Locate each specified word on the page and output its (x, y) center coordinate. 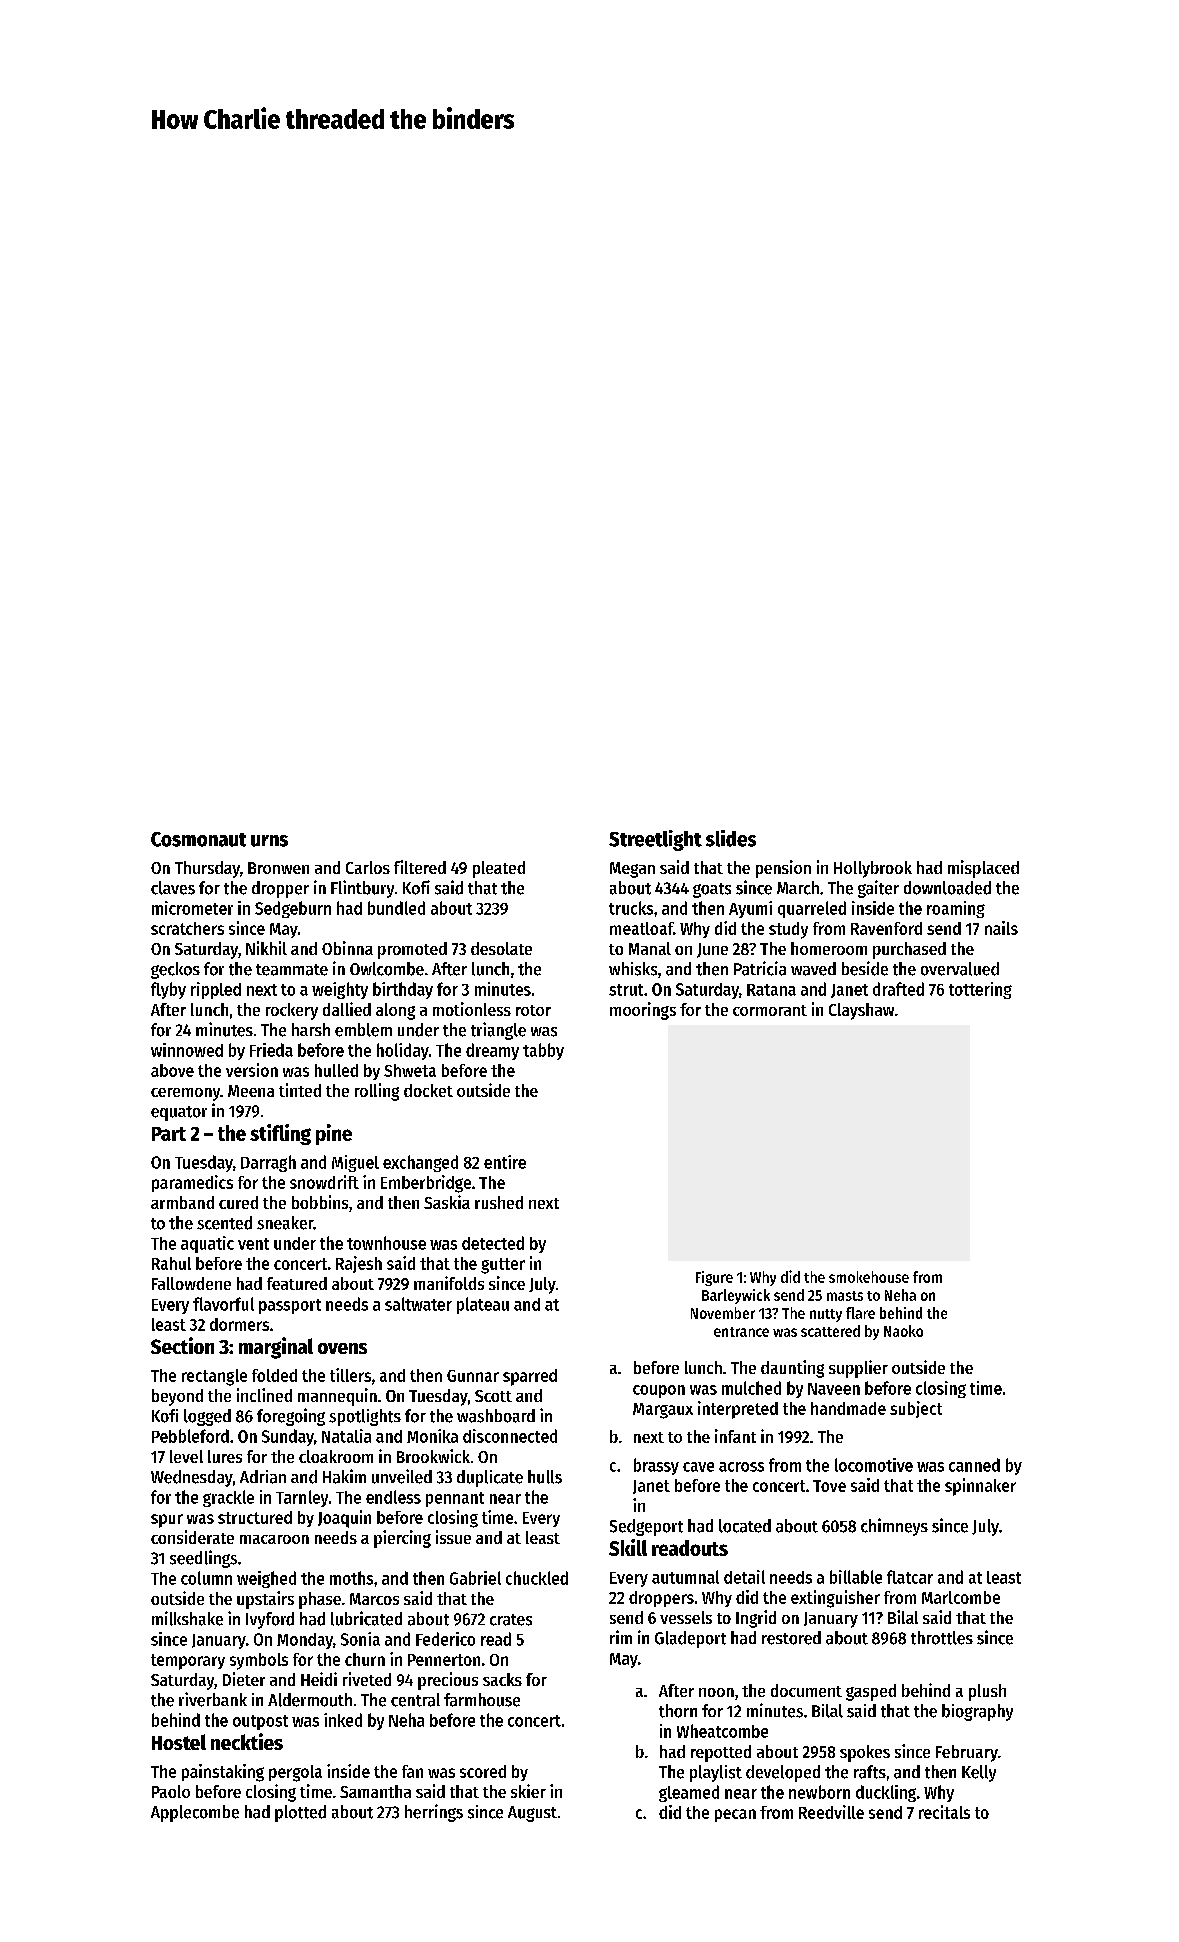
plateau (483, 1305)
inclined (264, 1395)
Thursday (207, 869)
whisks (633, 969)
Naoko (903, 1331)
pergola (295, 1773)
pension (783, 869)
